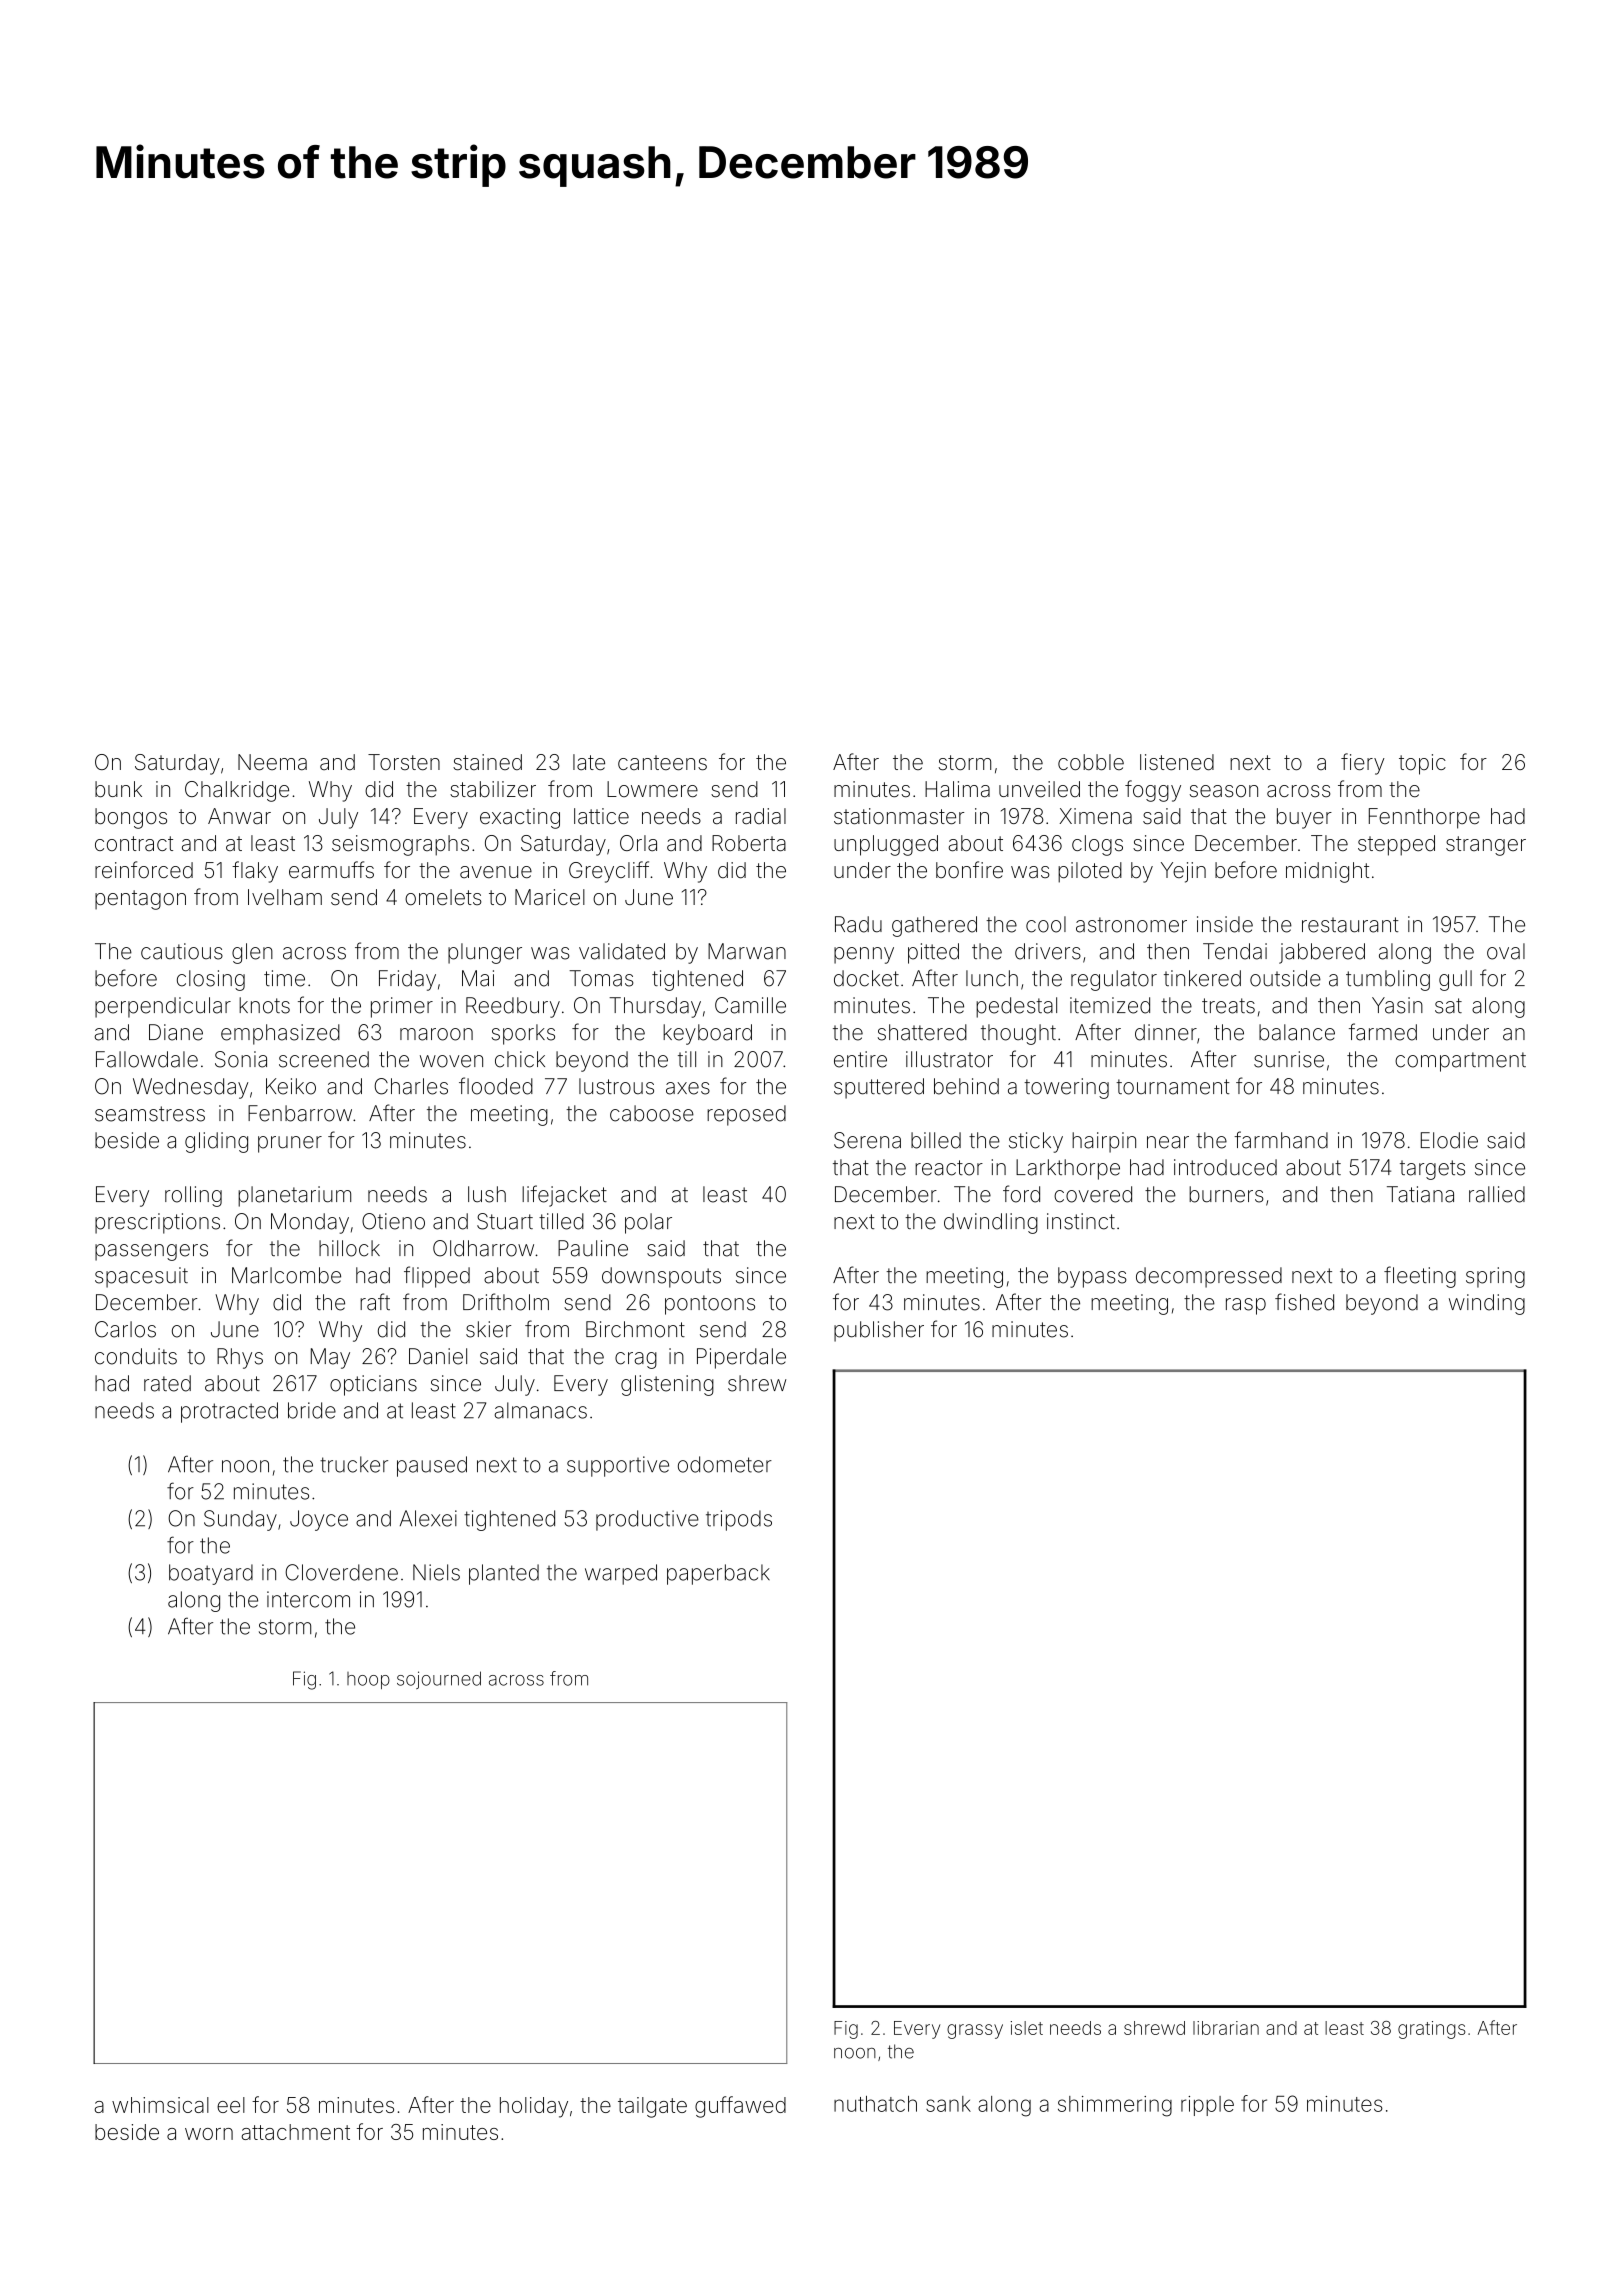  Describe the element at coordinates (368, 1680) in the document. I see `hoop` at that location.
